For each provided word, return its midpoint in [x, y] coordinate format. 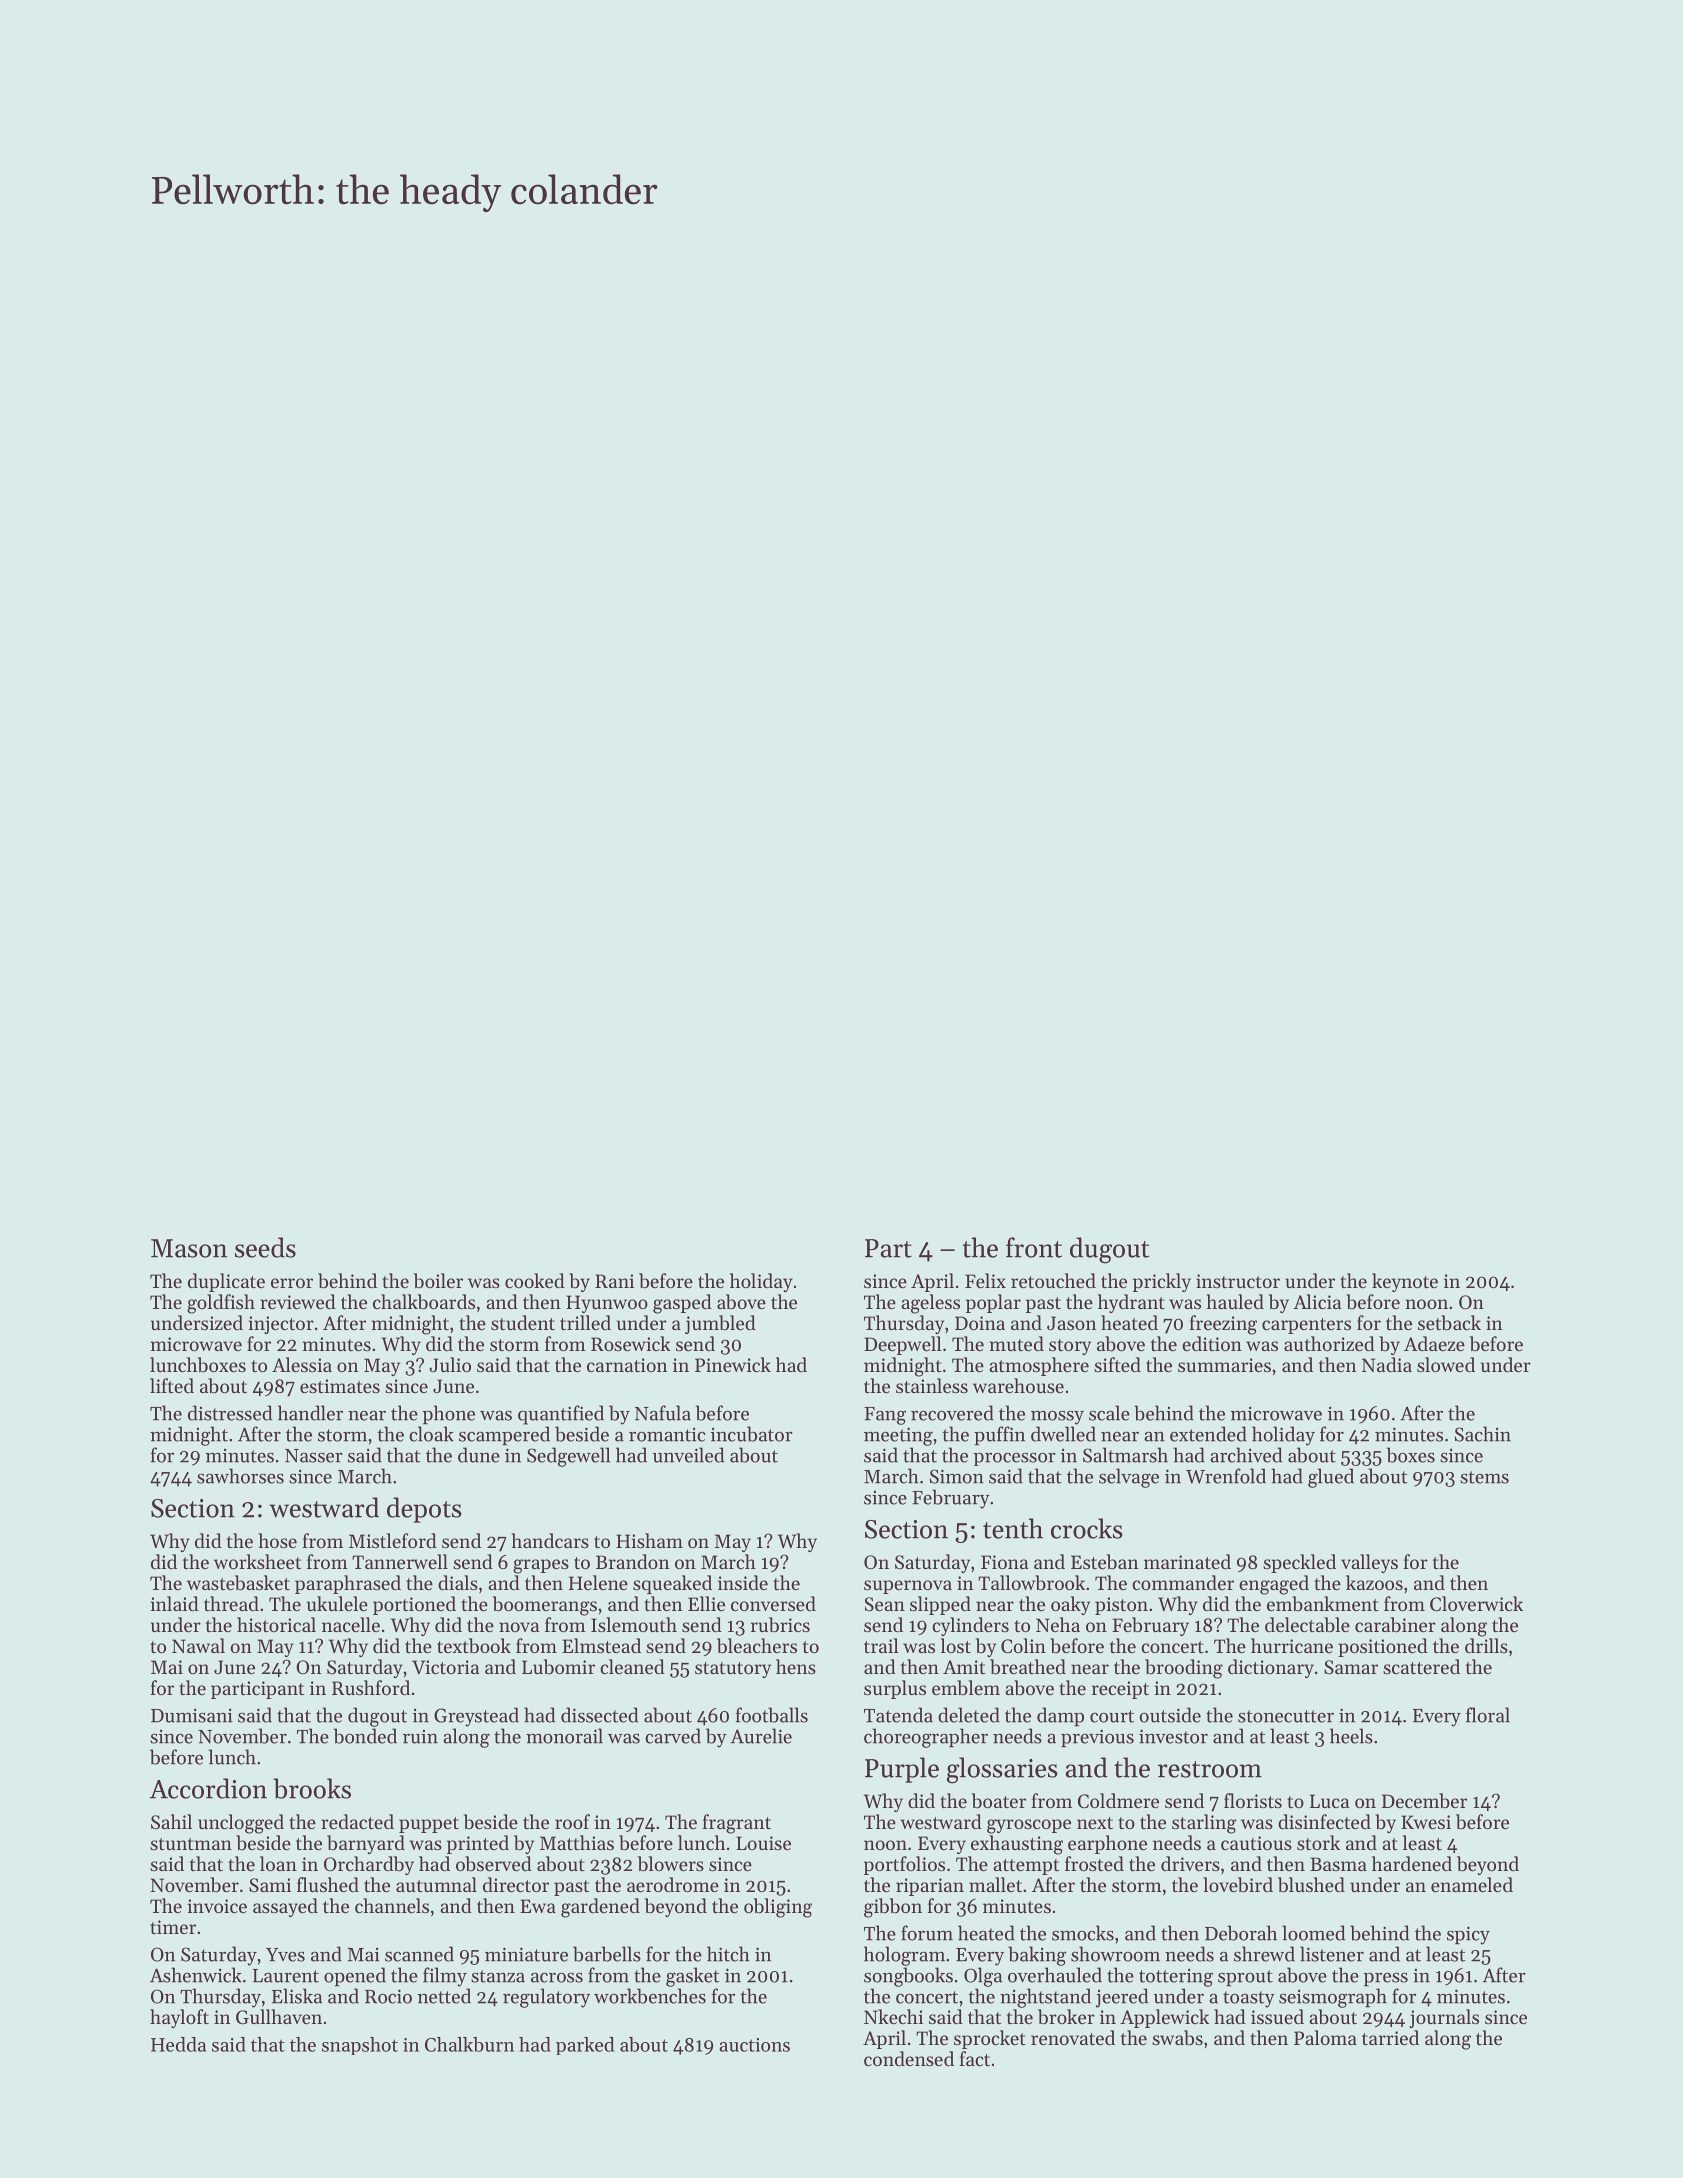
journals [1444, 2018]
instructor [1238, 1281]
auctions [754, 2045]
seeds [265, 1247]
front [1034, 1247]
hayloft [179, 2018]
